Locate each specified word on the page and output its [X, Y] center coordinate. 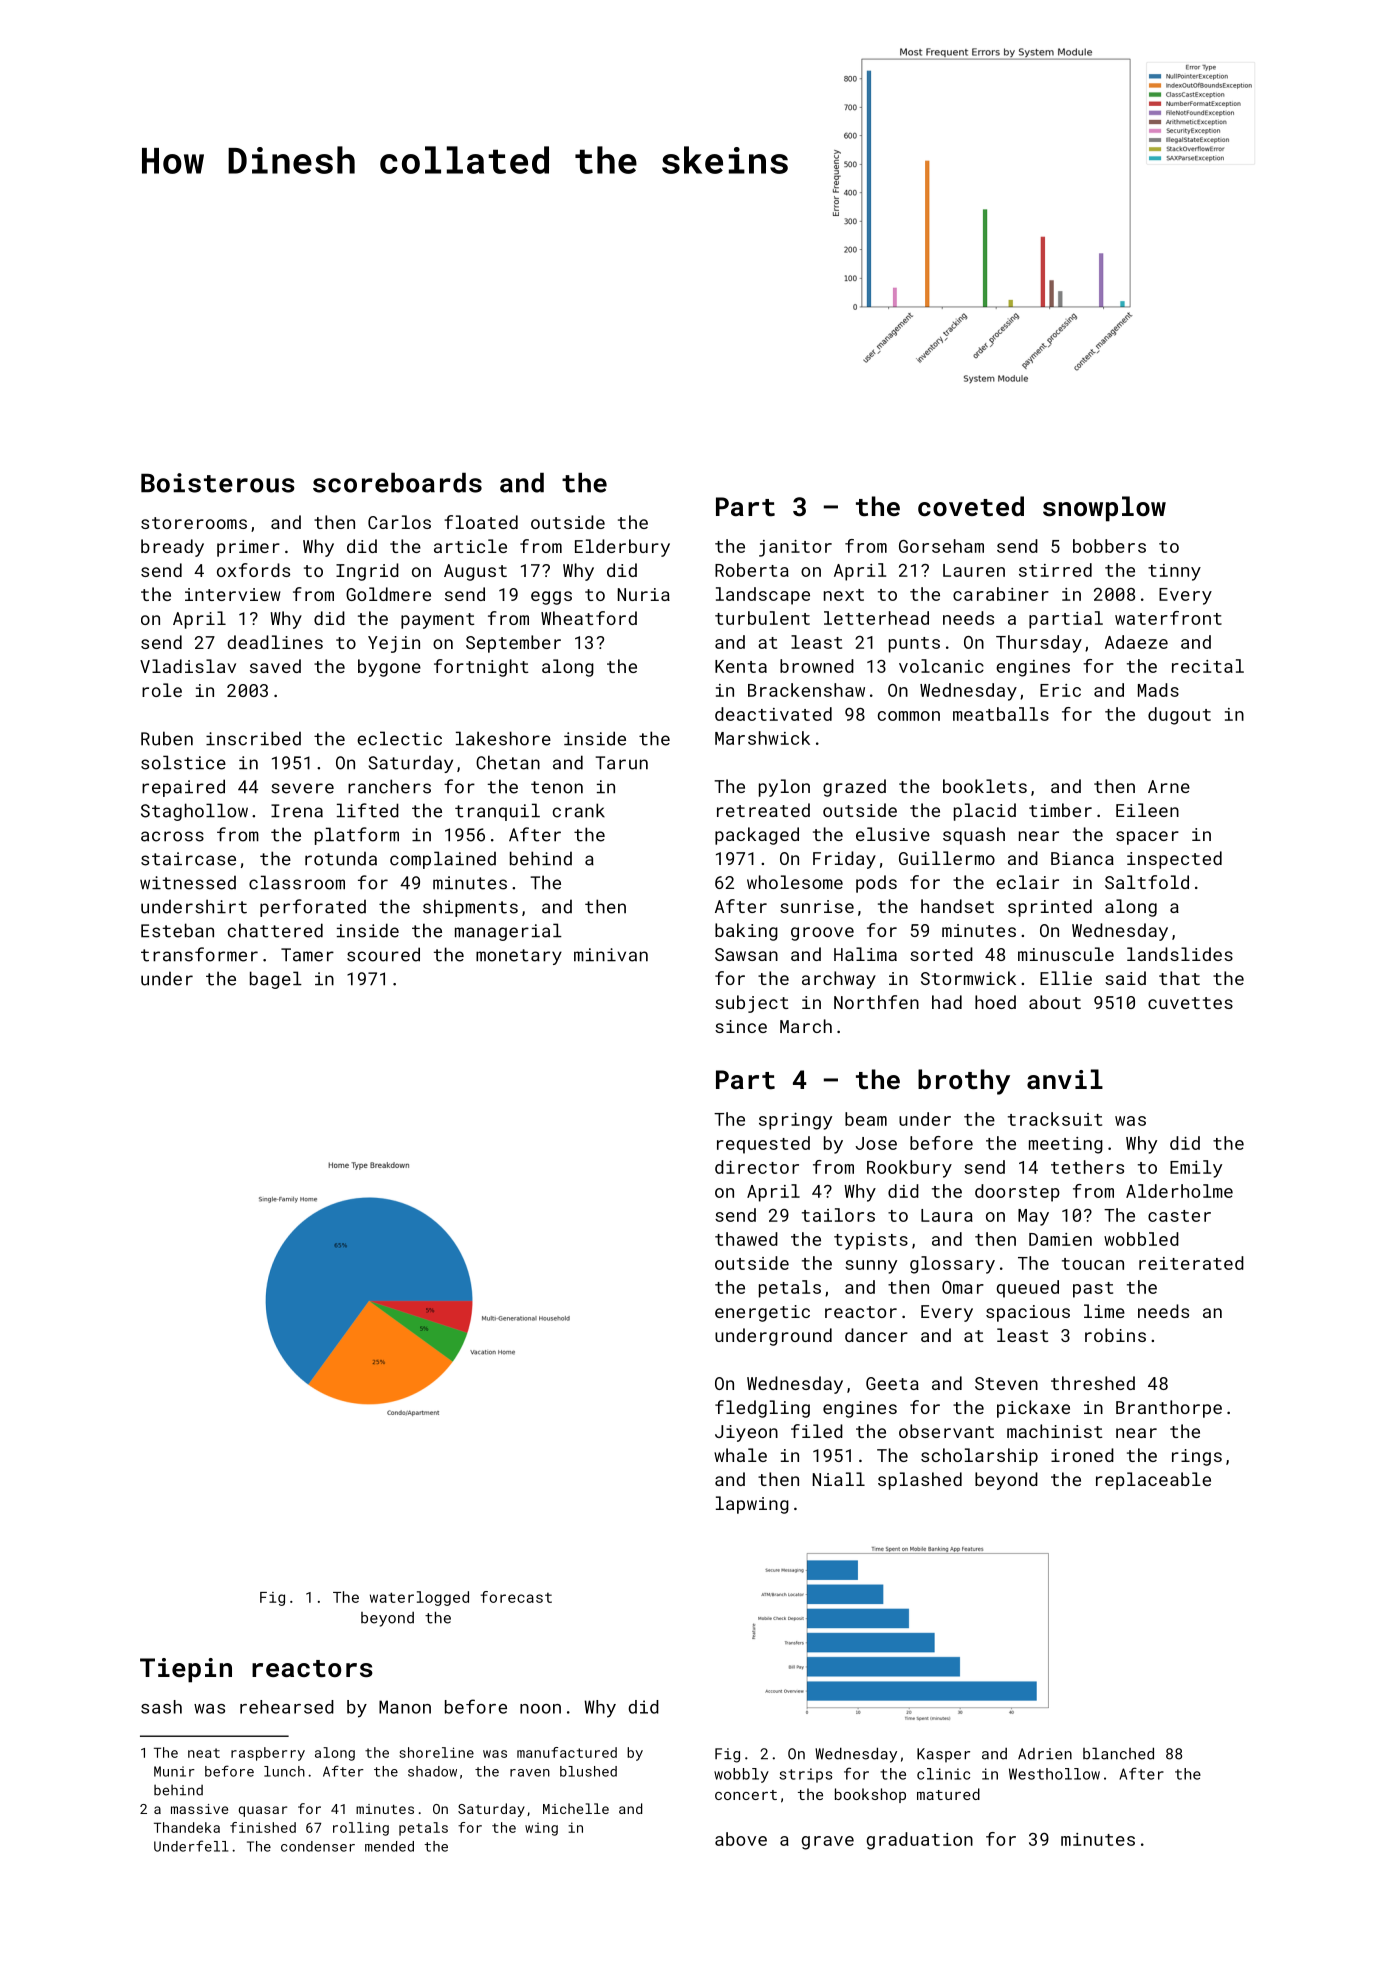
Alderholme [1179, 1191]
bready [172, 548]
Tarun [621, 763]
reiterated [1191, 1263]
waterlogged [419, 1598]
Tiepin [186, 1670]
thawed [746, 1239]
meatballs [1001, 714]
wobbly [741, 1775]
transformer [199, 954]
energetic [762, 1313]
